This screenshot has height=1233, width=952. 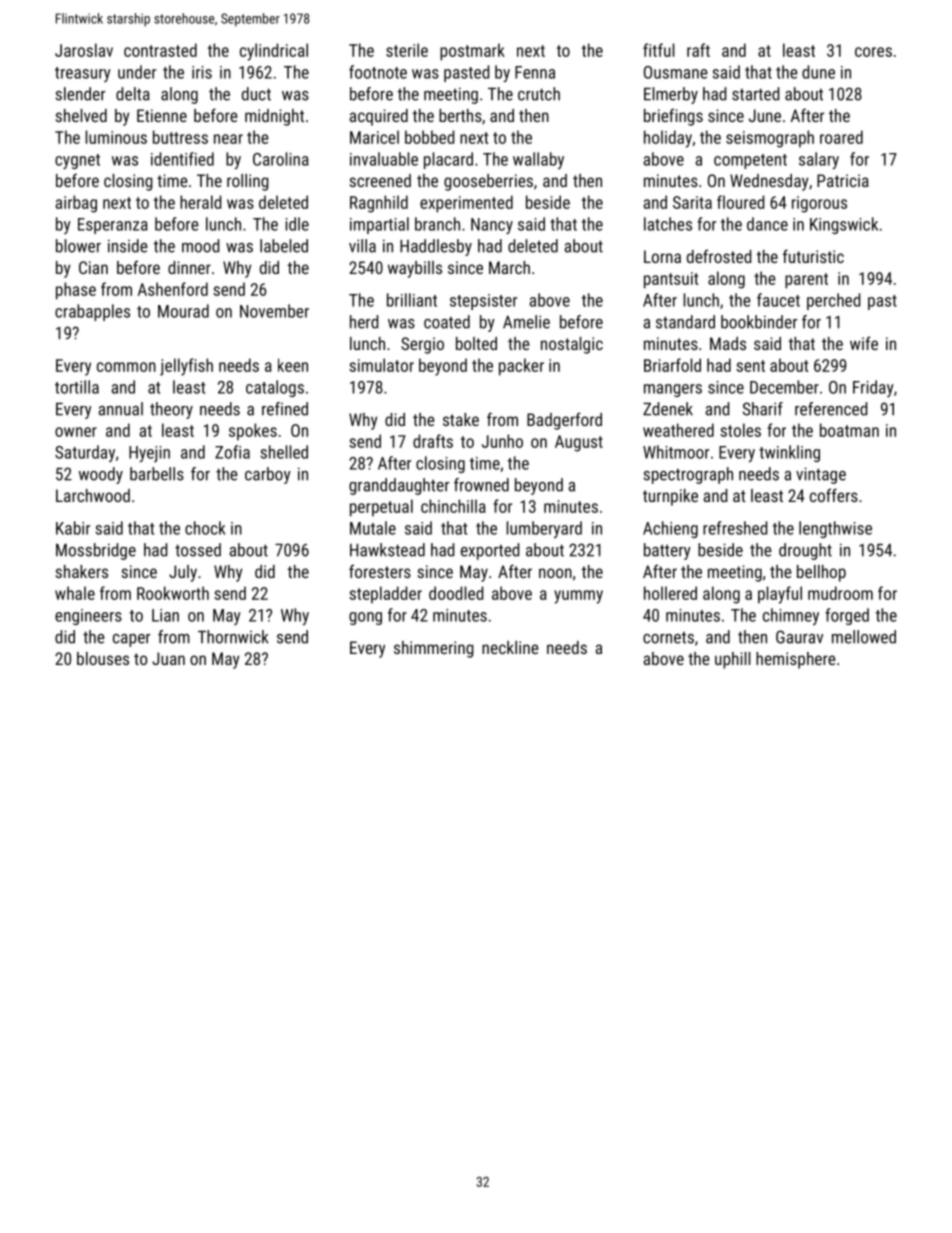 What do you see at coordinates (510, 647) in the screenshot?
I see `neckline` at bounding box center [510, 647].
